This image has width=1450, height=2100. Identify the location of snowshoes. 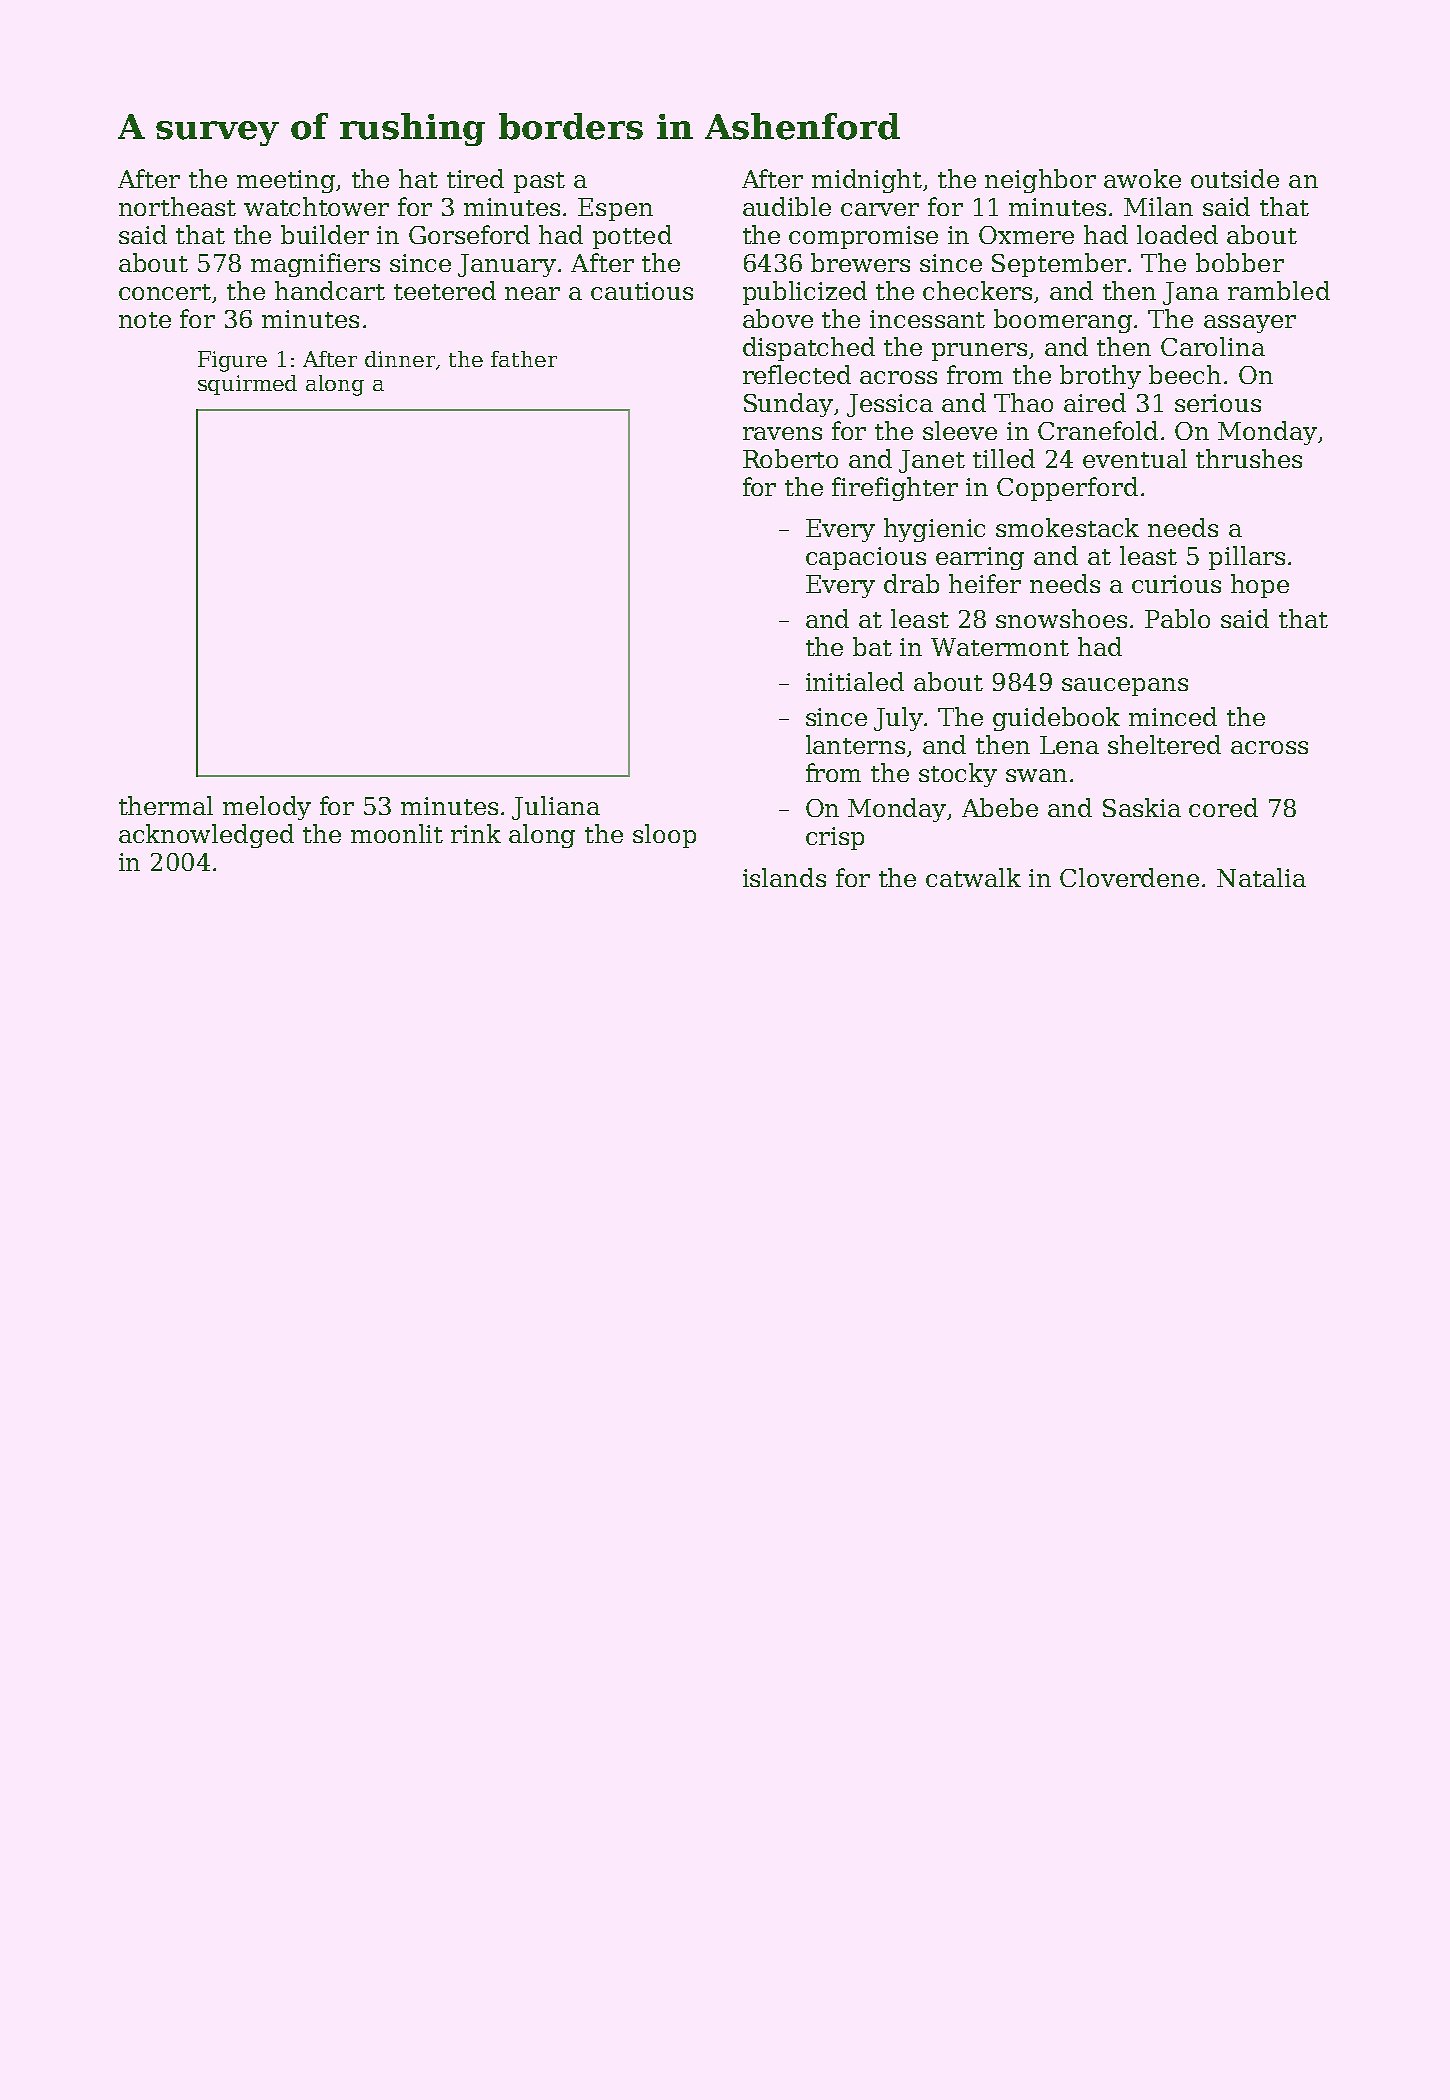
(1061, 618).
